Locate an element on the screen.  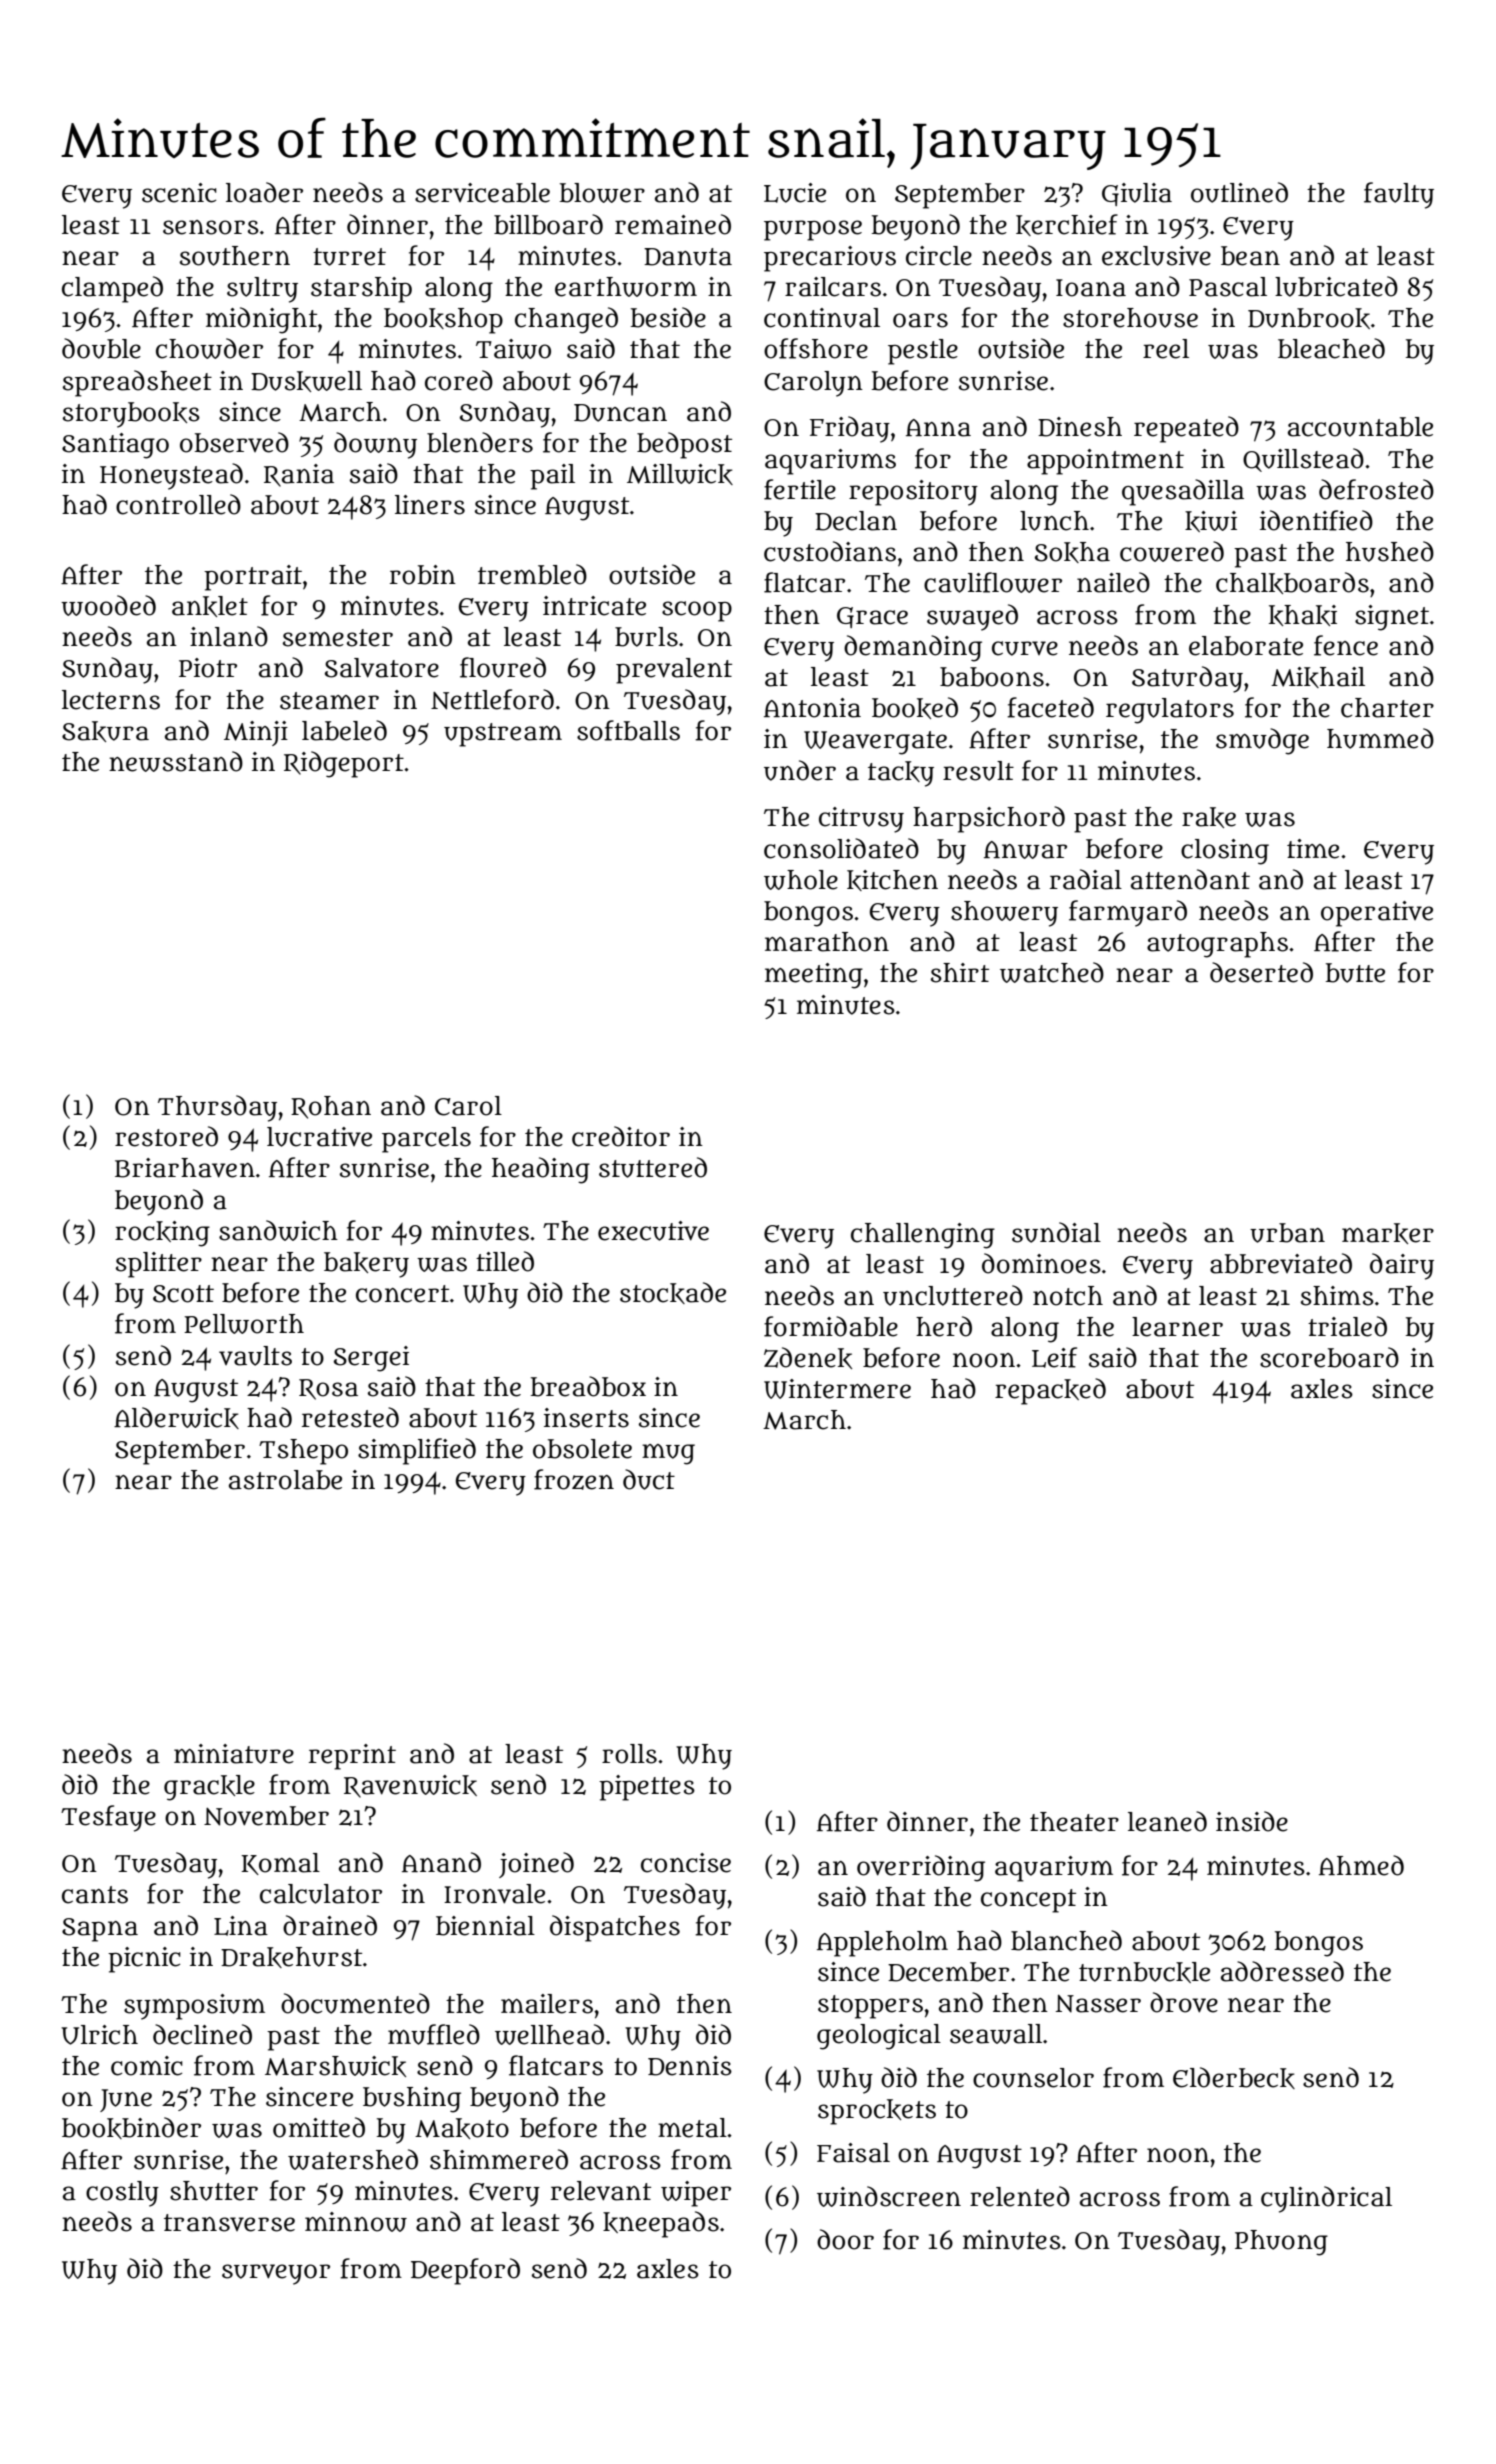
bakery is located at coordinates (366, 1265).
